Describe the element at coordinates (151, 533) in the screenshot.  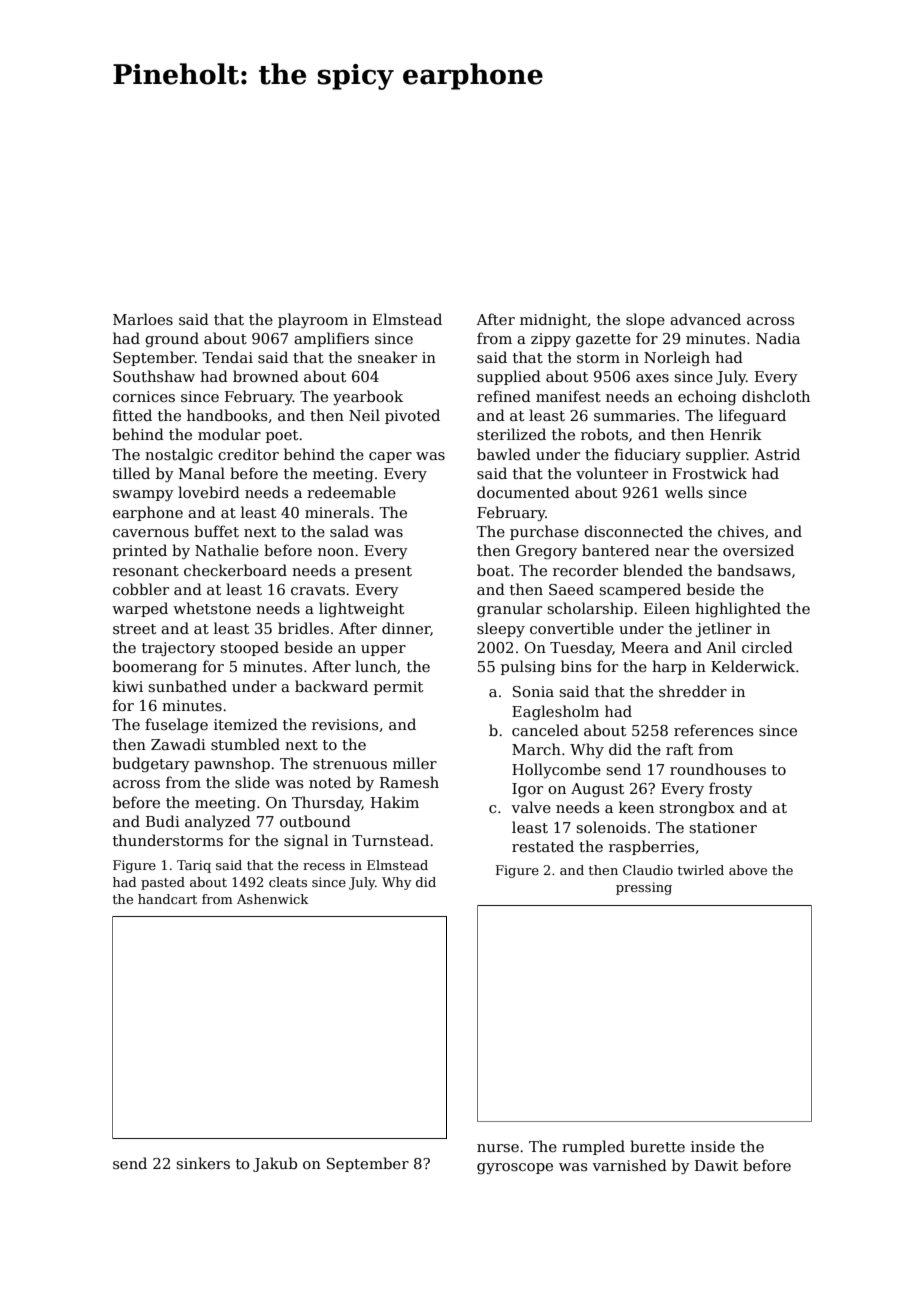
I see `cavernous` at that location.
